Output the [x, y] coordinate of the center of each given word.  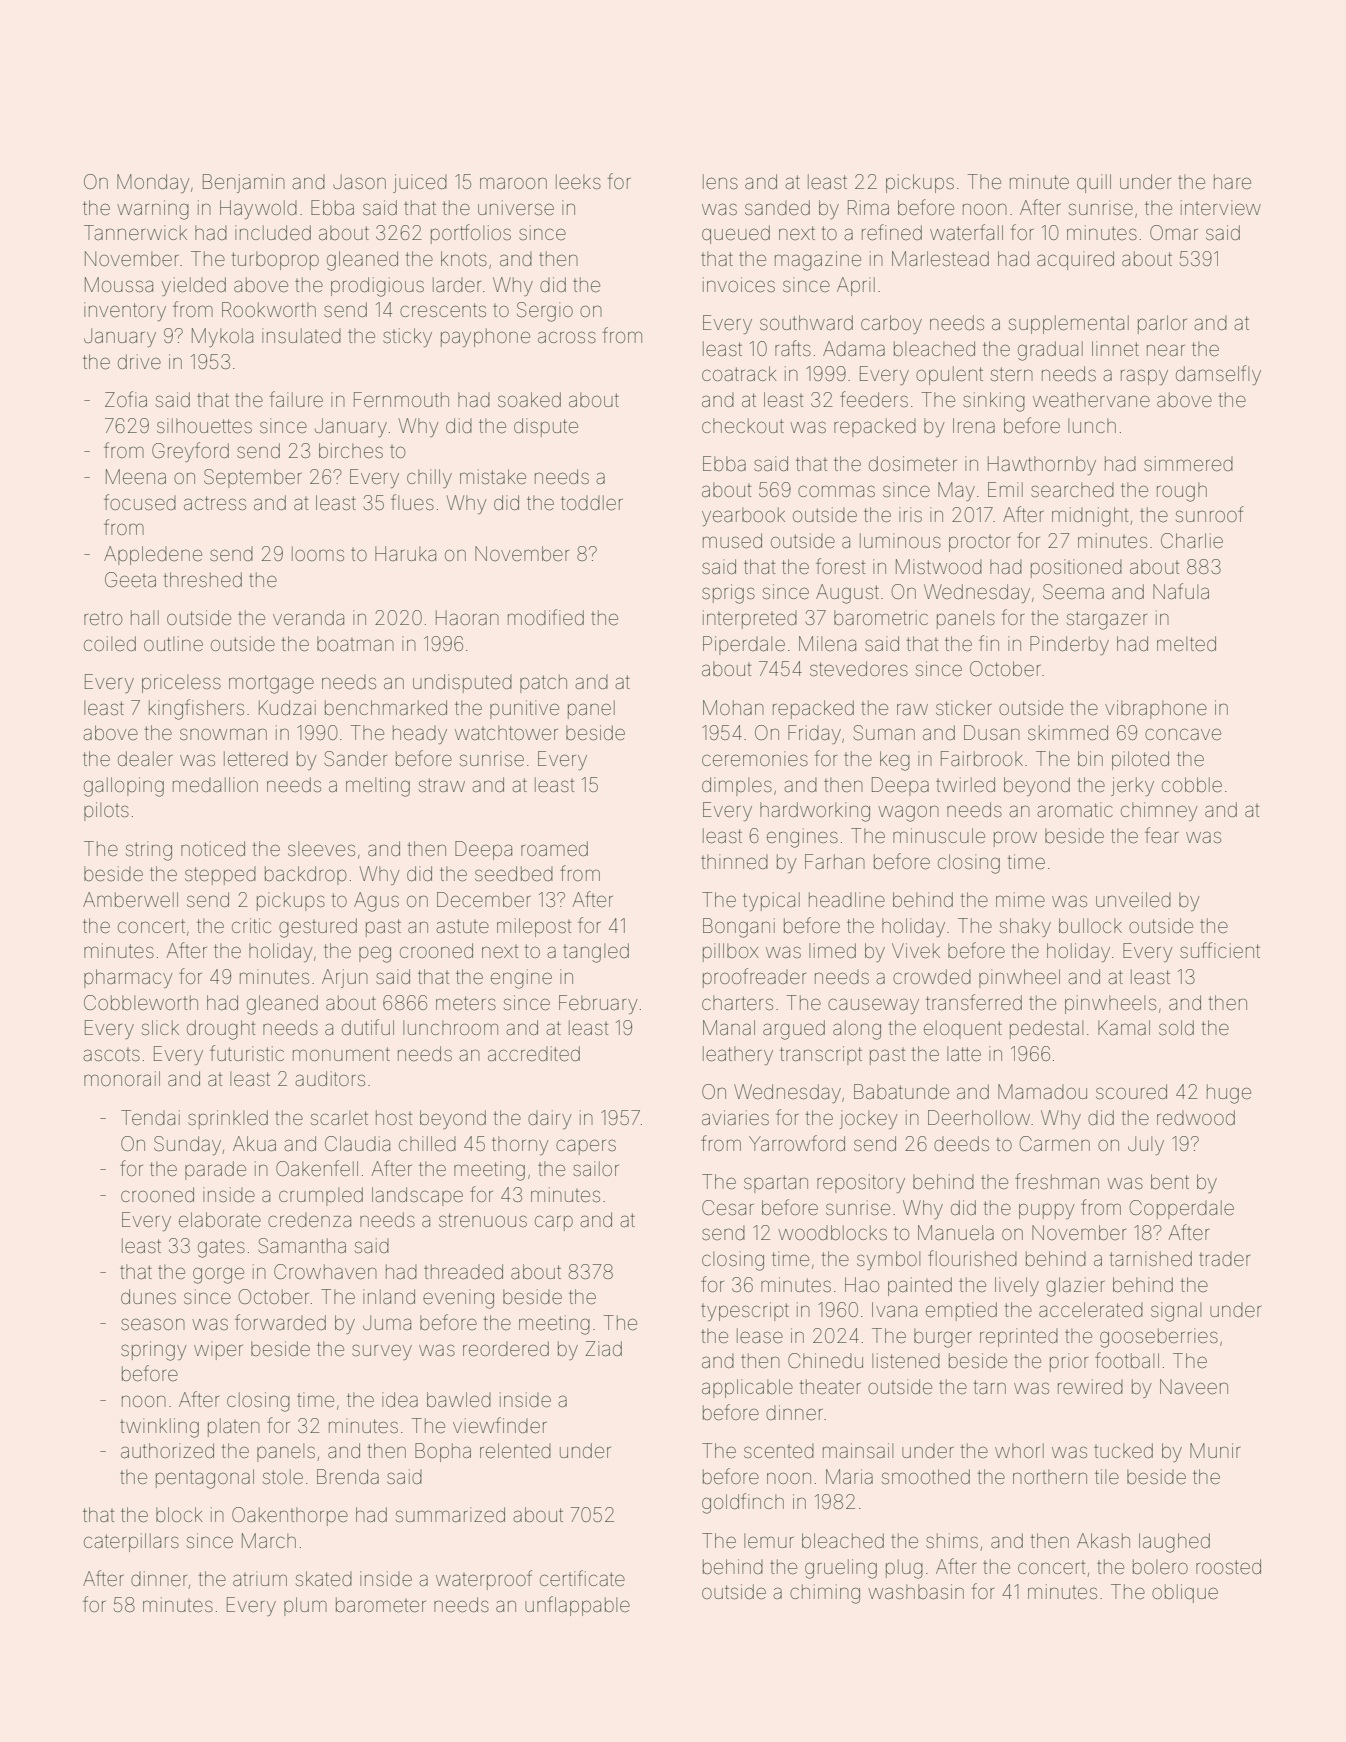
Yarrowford [797, 1143]
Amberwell [130, 899]
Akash [1103, 1540]
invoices [739, 284]
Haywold [258, 209]
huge [1229, 1094]
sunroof [1210, 514]
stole [283, 1476]
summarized [450, 1514]
